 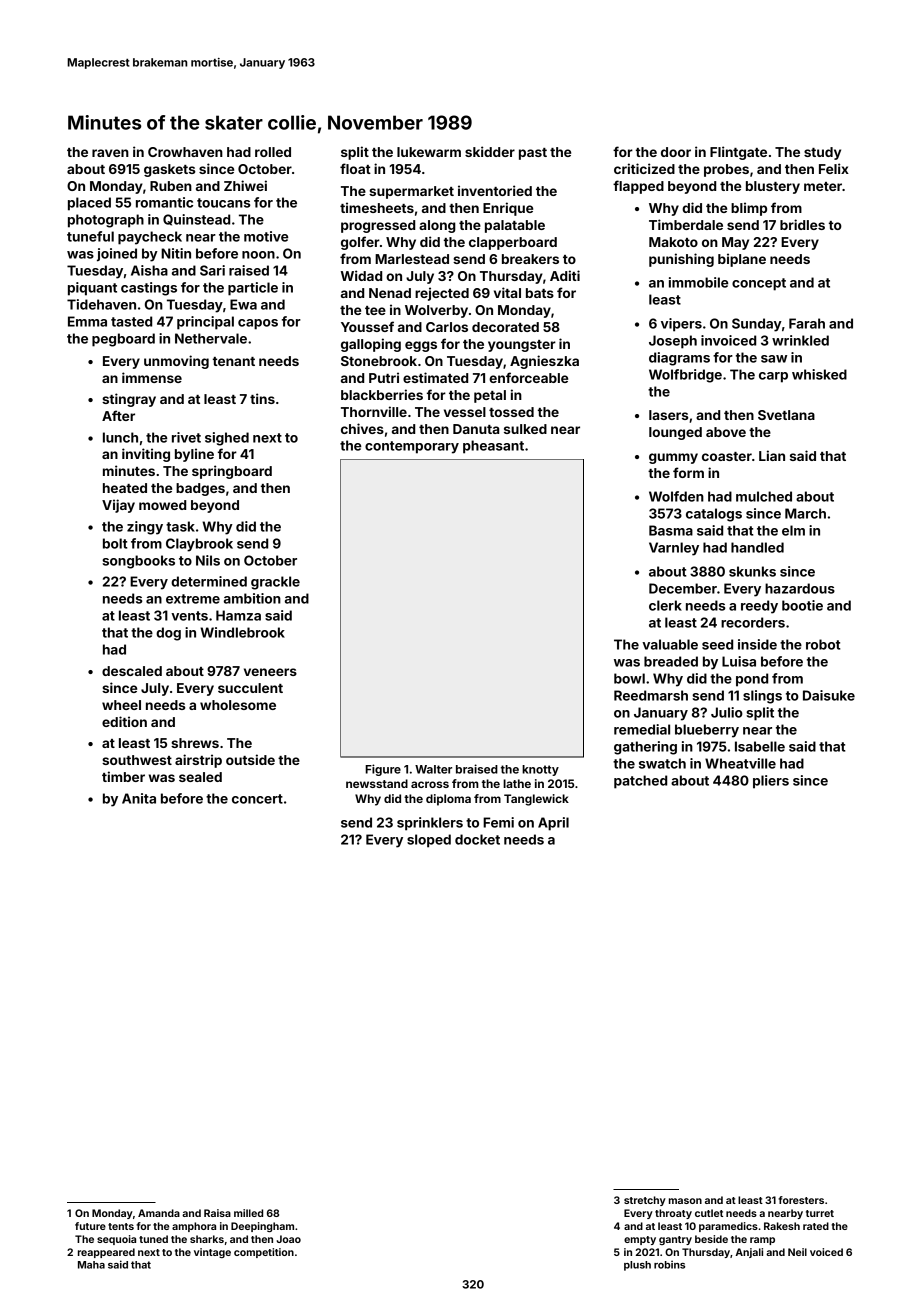 I want to click on lathe, so click(x=517, y=783).
